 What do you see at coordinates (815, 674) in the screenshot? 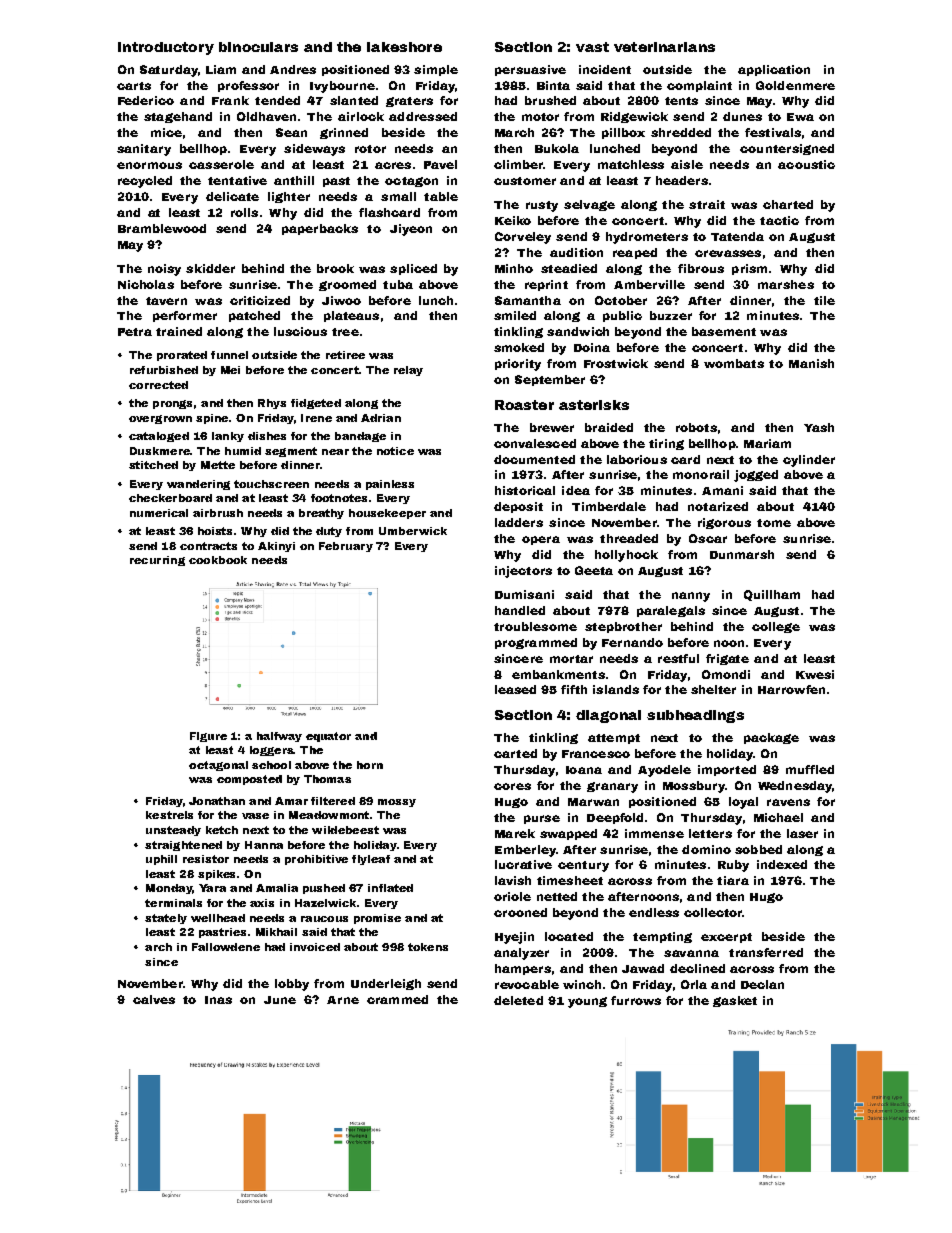
I see `Kwesi` at bounding box center [815, 674].
